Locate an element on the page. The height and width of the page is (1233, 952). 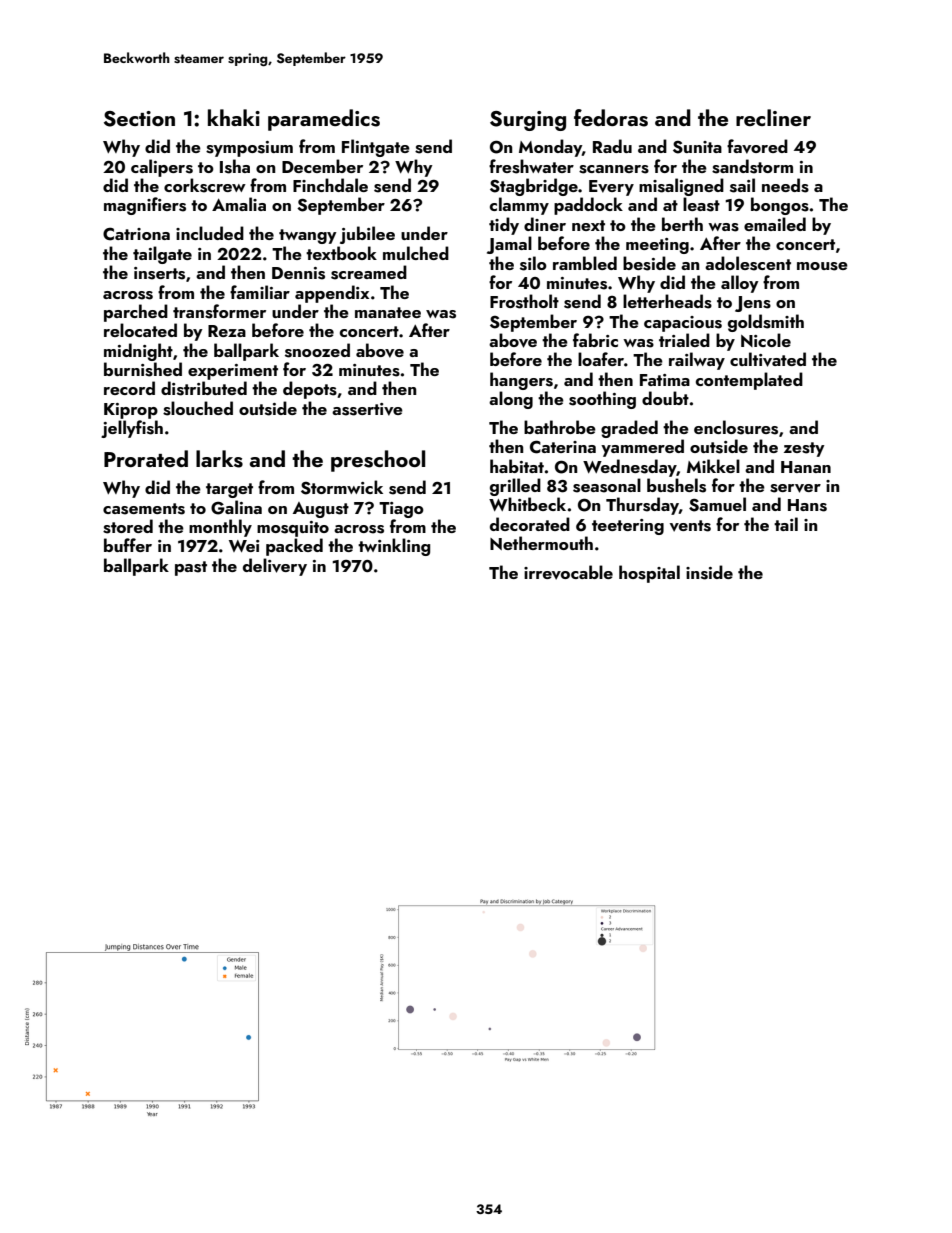
Jens is located at coordinates (753, 304).
